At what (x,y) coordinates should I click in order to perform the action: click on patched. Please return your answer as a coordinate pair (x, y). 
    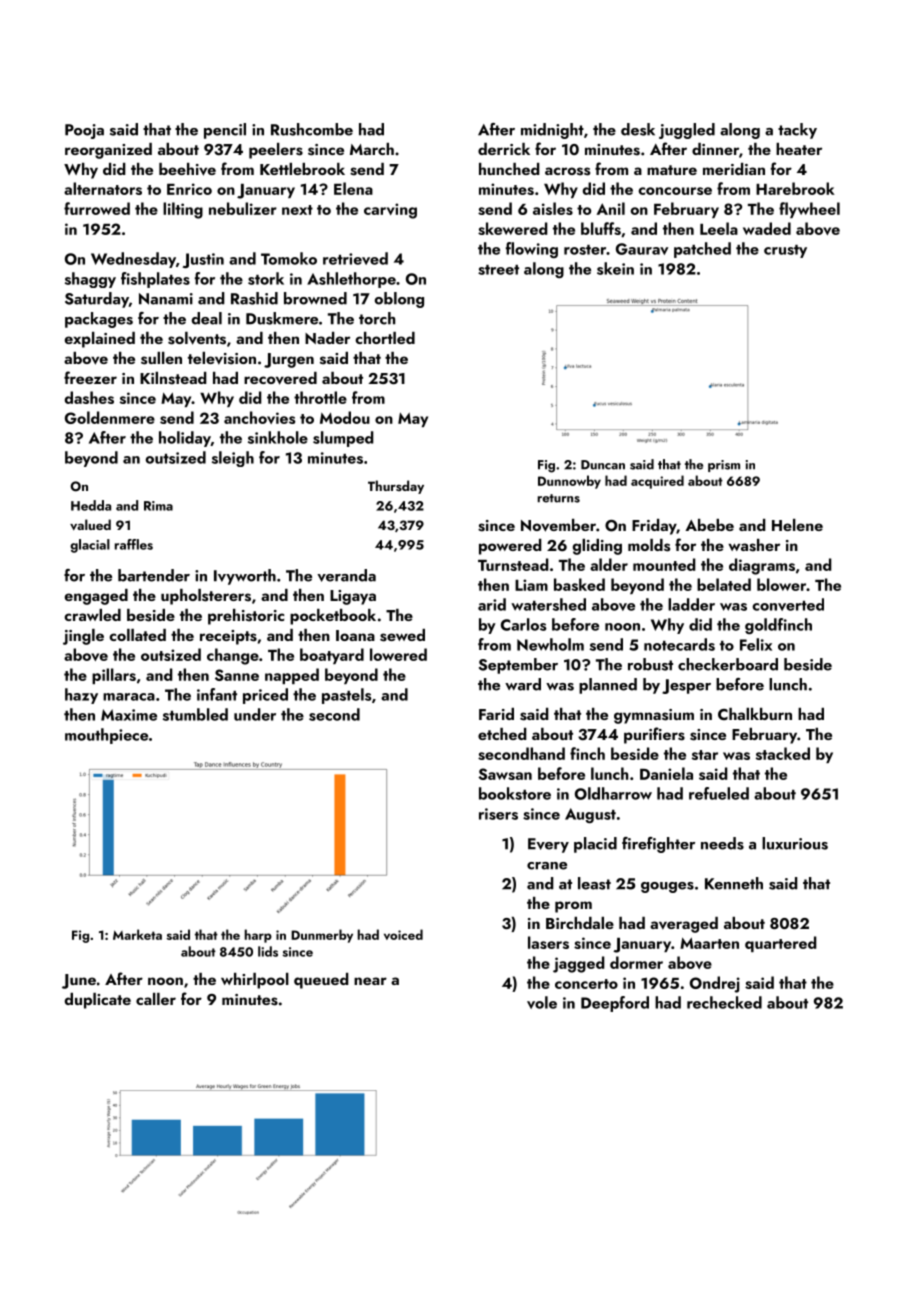
    Looking at the image, I should click on (702, 250).
